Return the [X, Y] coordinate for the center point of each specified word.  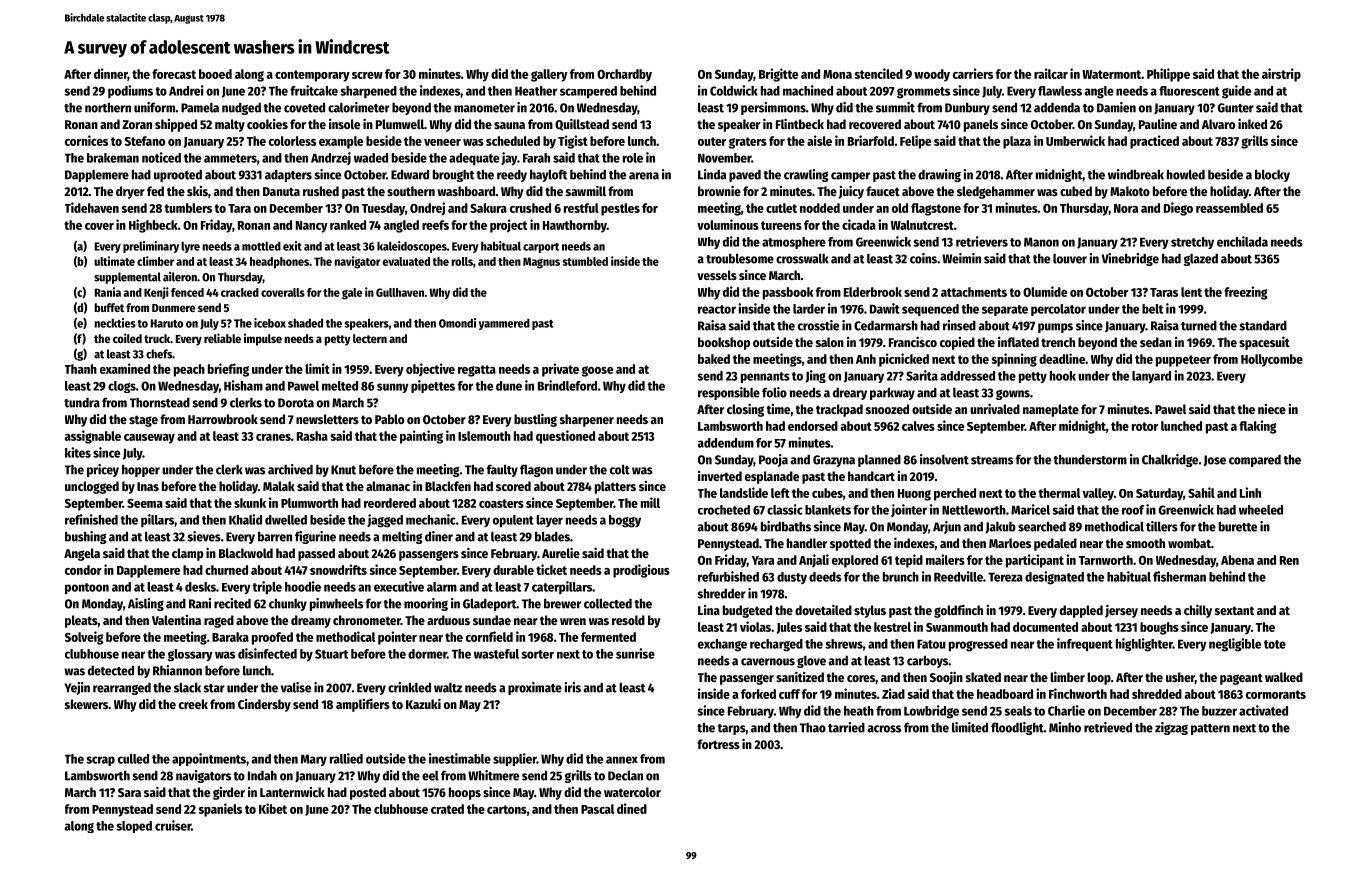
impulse [263, 339]
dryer [130, 192]
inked [1252, 124]
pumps [1055, 328]
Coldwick [734, 90]
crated [447, 809]
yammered [504, 324]
